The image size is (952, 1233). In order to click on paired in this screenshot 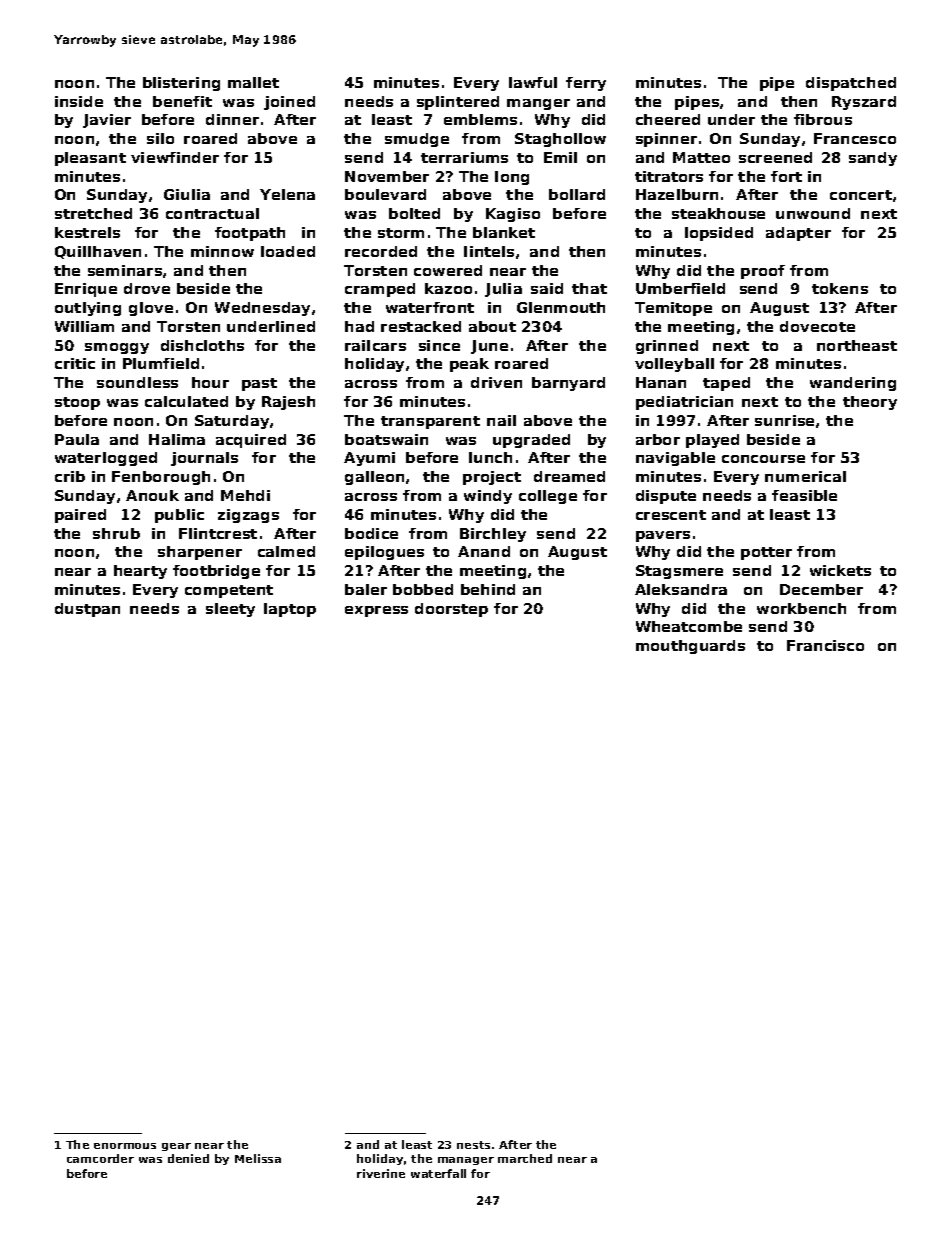, I will do `click(80, 516)`.
